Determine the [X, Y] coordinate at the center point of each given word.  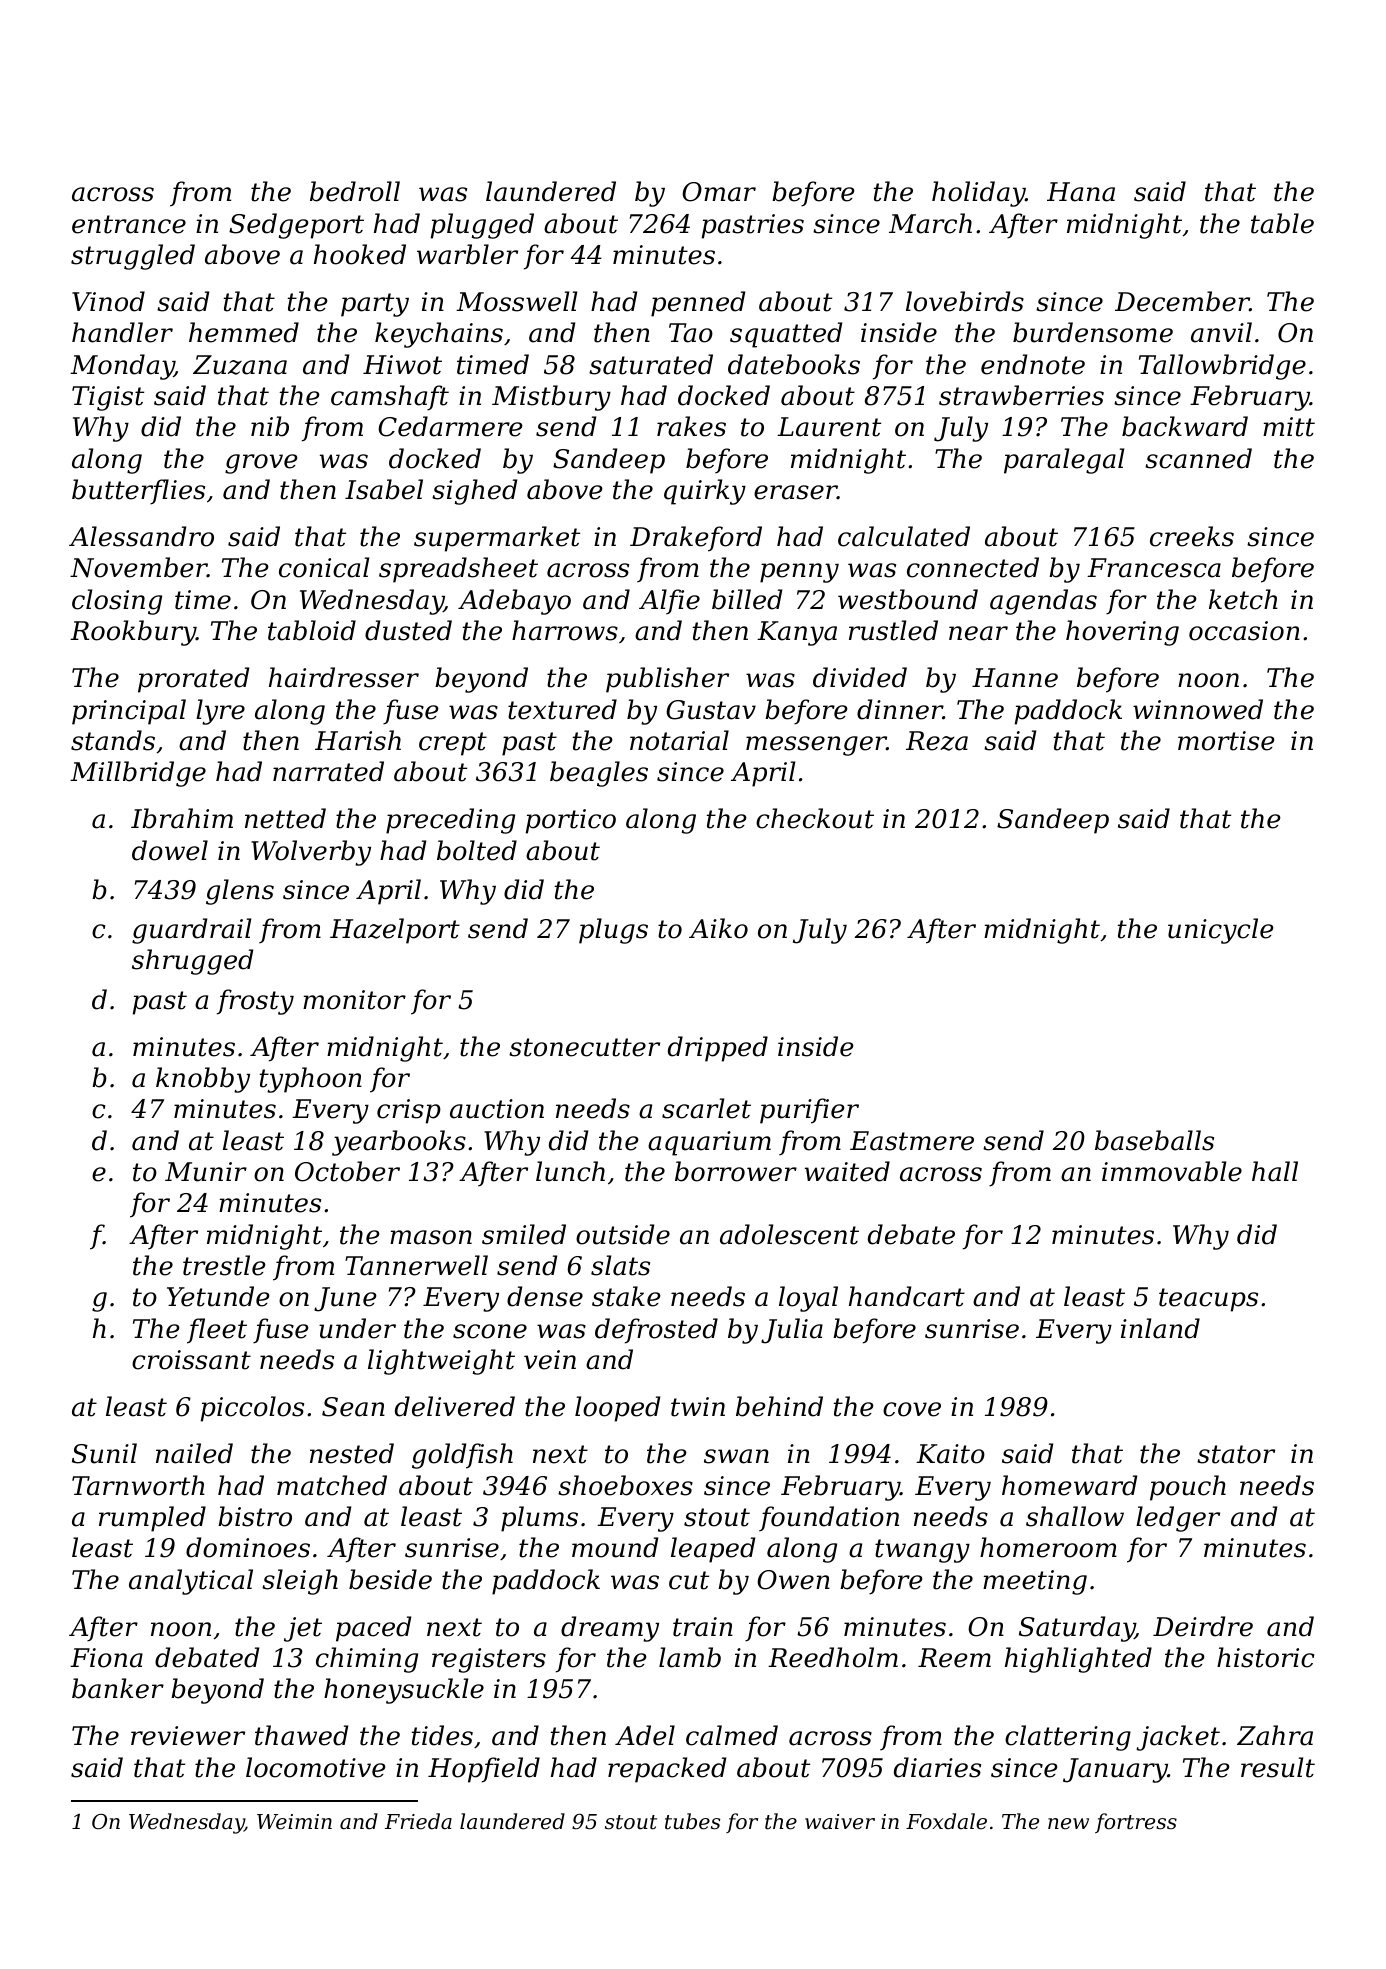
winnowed [1198, 709]
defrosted [656, 1331]
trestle [224, 1265]
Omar [719, 192]
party [375, 305]
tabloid [312, 630]
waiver [840, 1822]
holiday [979, 194]
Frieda [418, 1821]
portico [571, 821]
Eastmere [912, 1141]
